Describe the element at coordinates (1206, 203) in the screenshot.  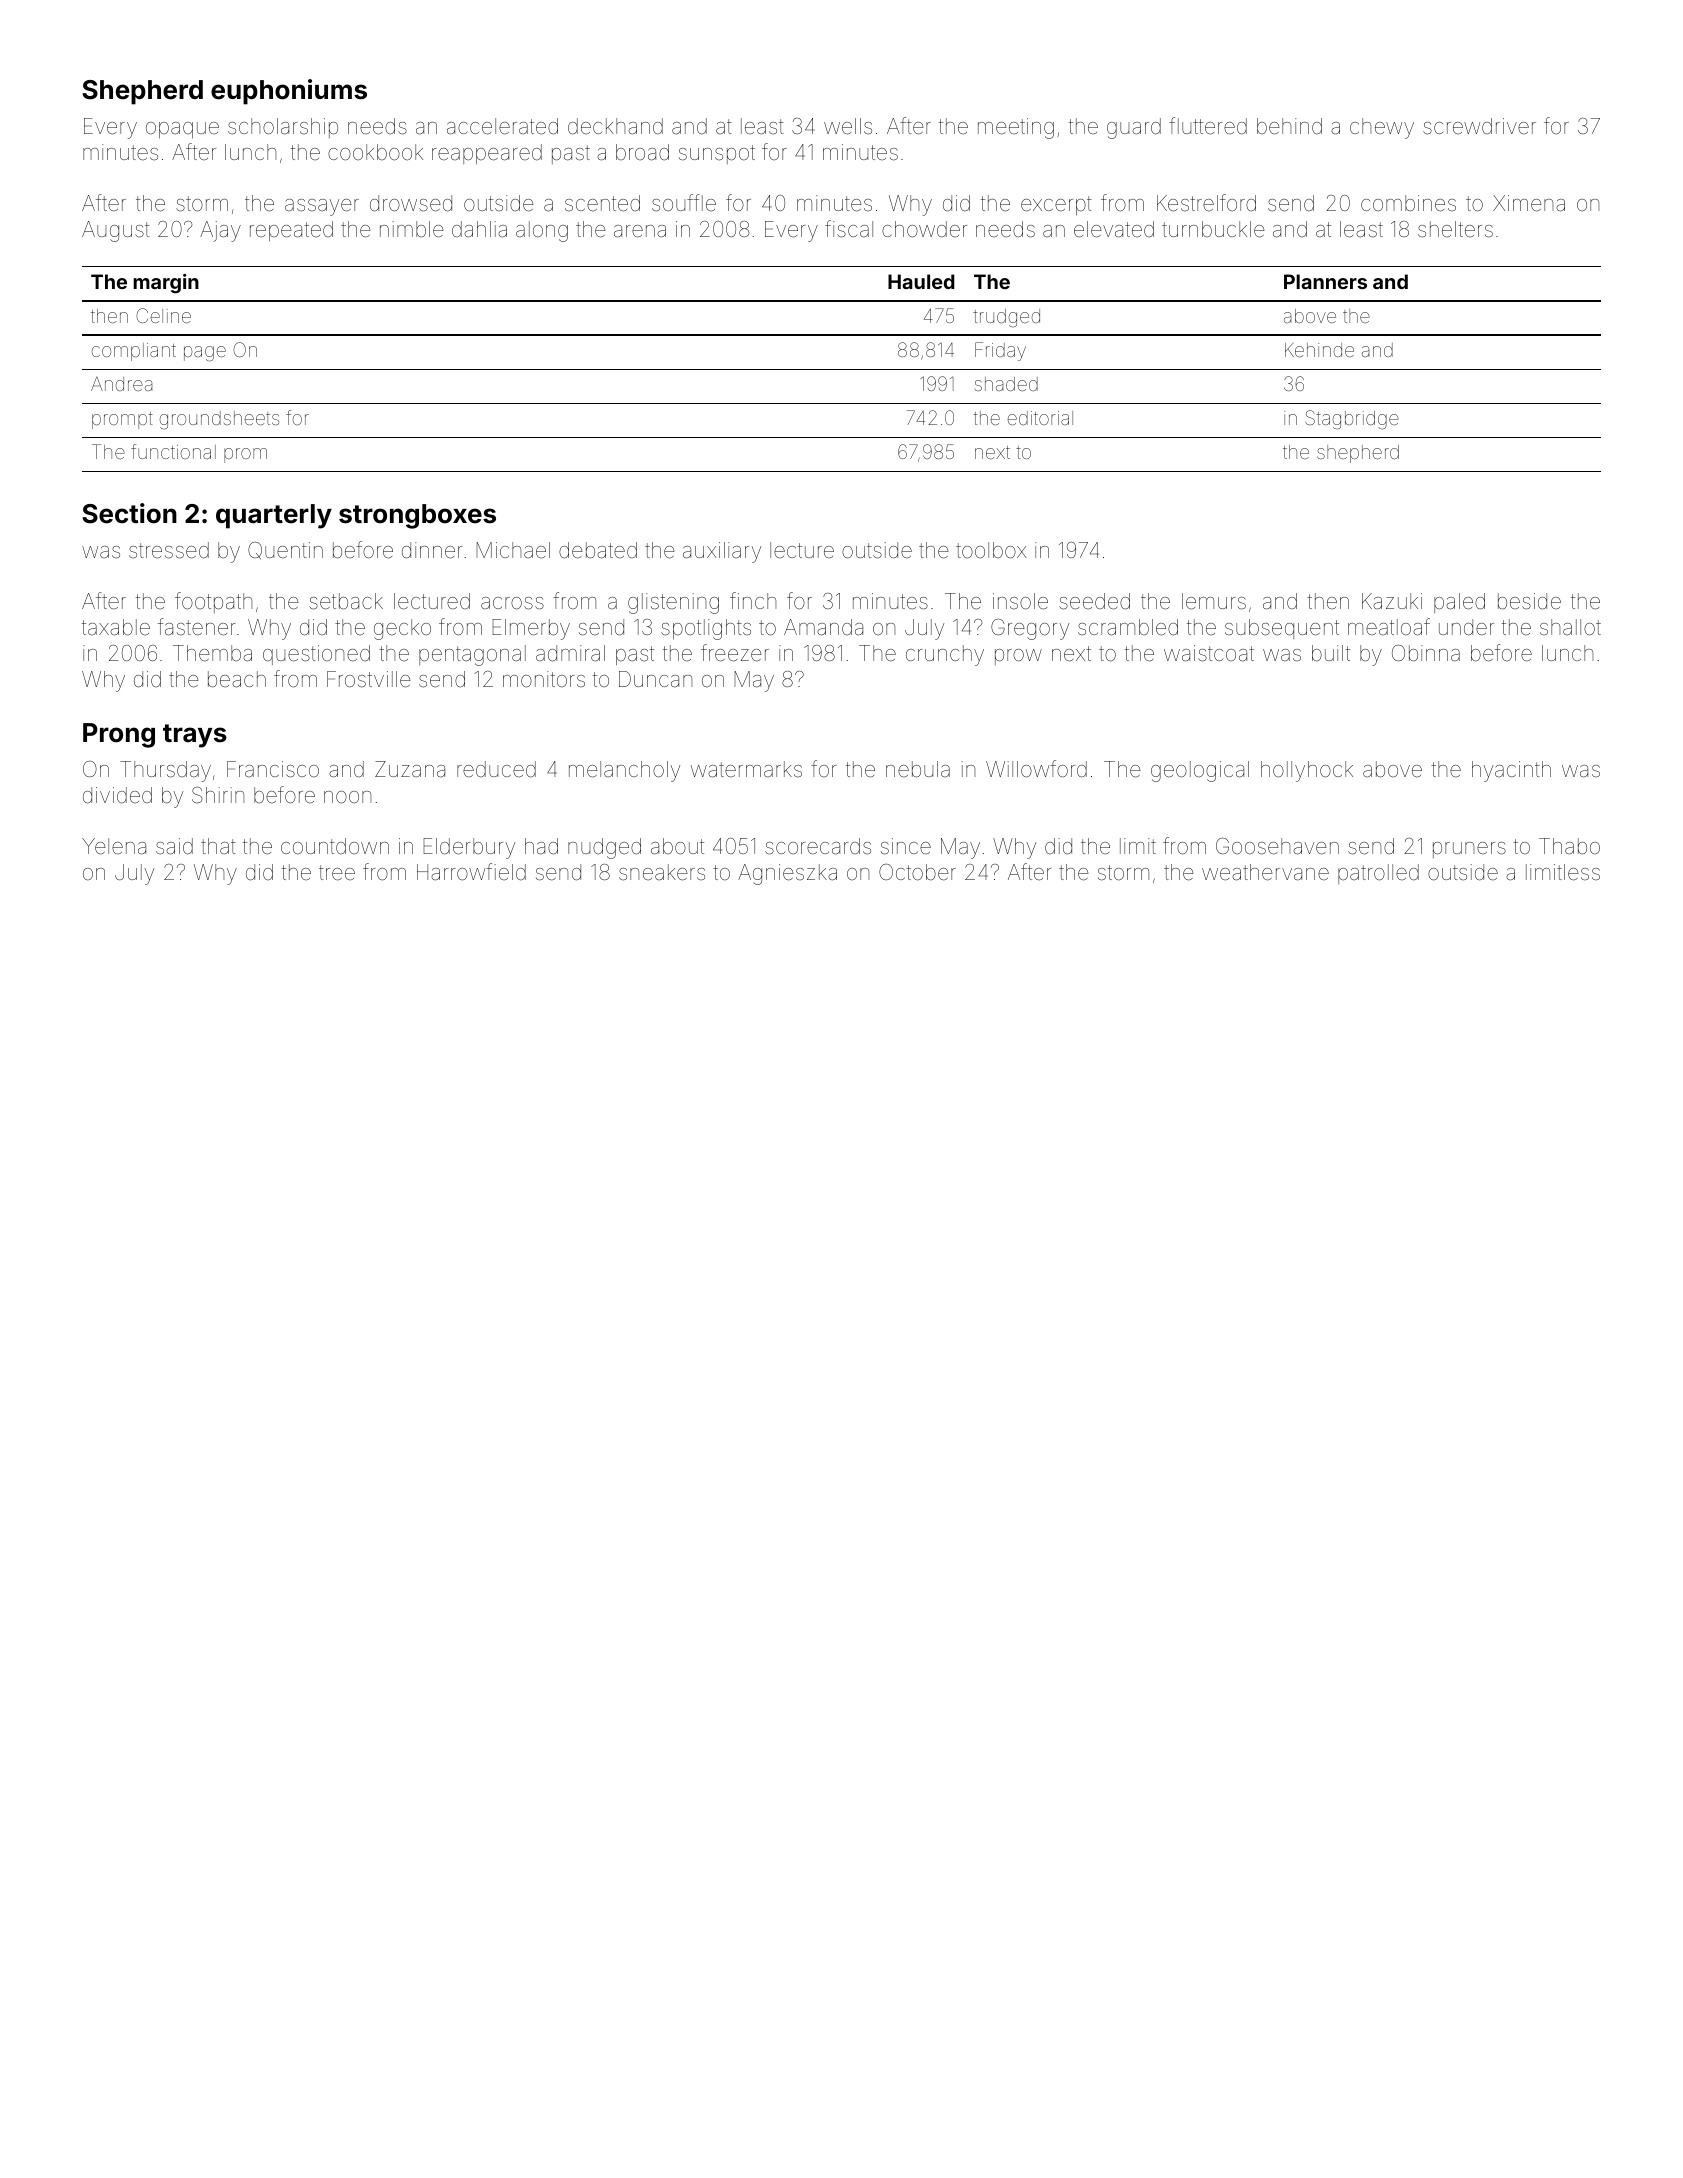
I see `Kestrelford` at that location.
